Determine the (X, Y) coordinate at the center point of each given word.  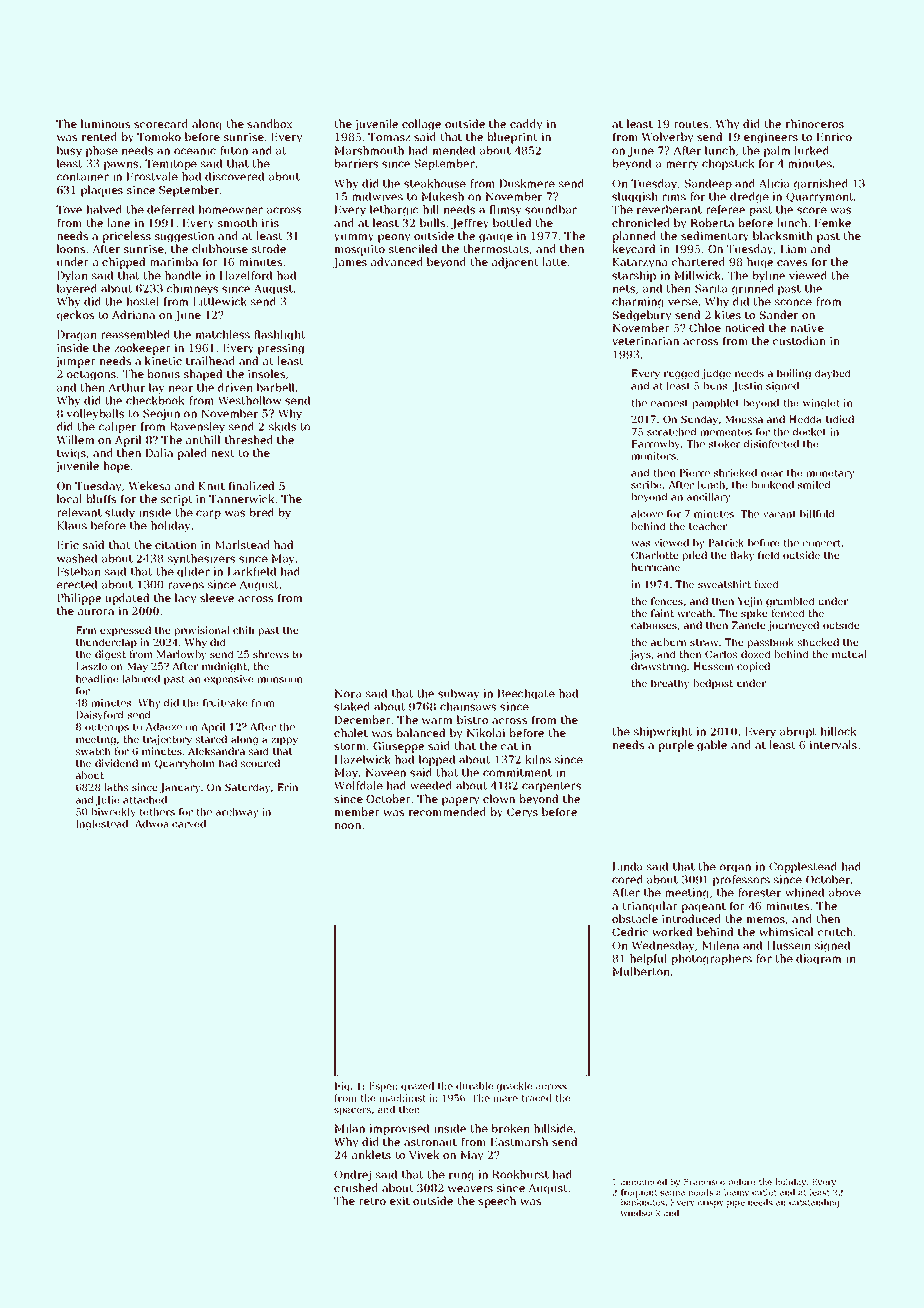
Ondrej (352, 1175)
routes (691, 124)
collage (421, 125)
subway (458, 694)
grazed (417, 1087)
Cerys (522, 813)
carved (189, 824)
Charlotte (655, 555)
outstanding (814, 1203)
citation (176, 545)
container (83, 176)
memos (766, 920)
